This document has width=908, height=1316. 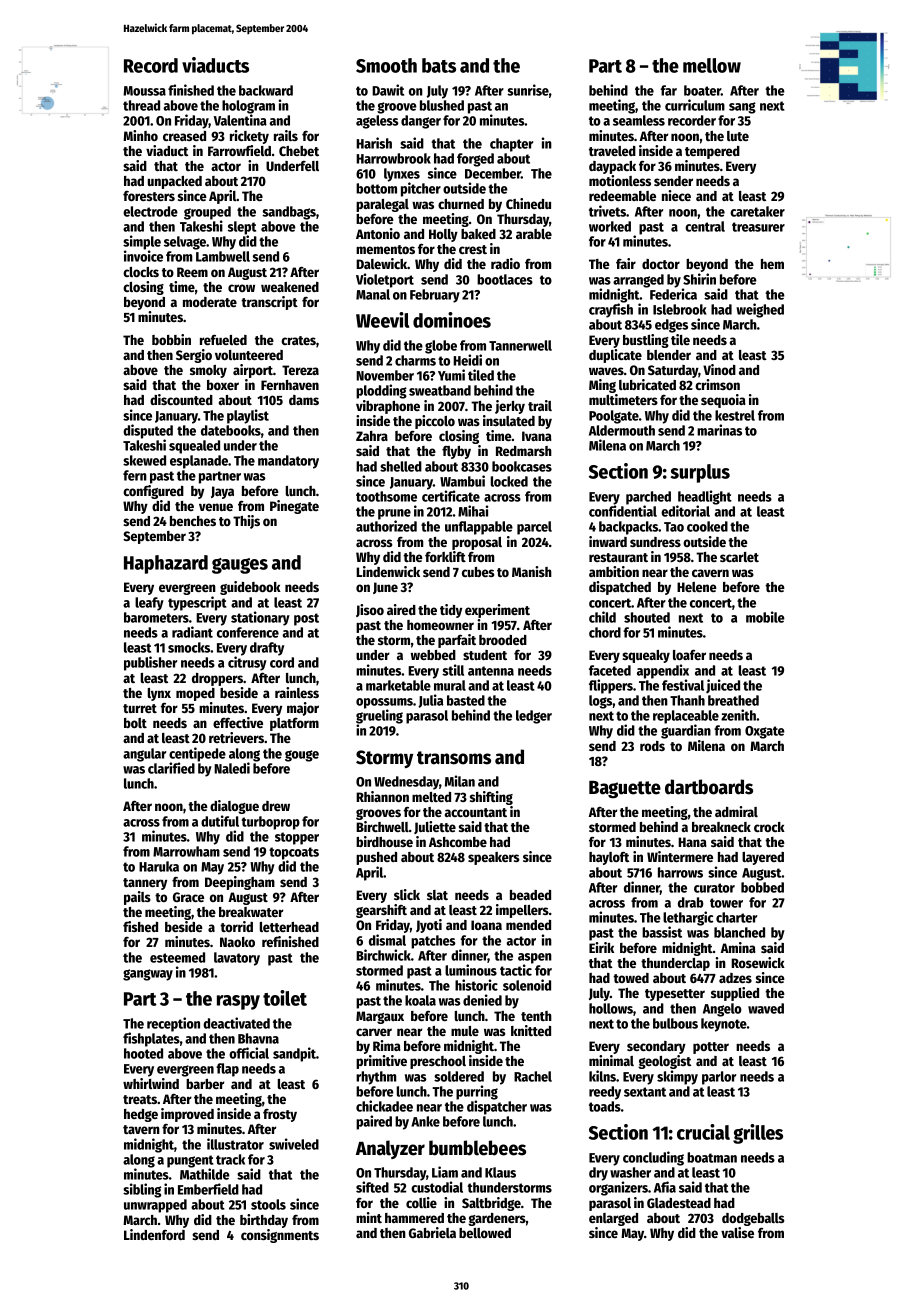 What do you see at coordinates (407, 894) in the document?
I see `slick` at bounding box center [407, 894].
